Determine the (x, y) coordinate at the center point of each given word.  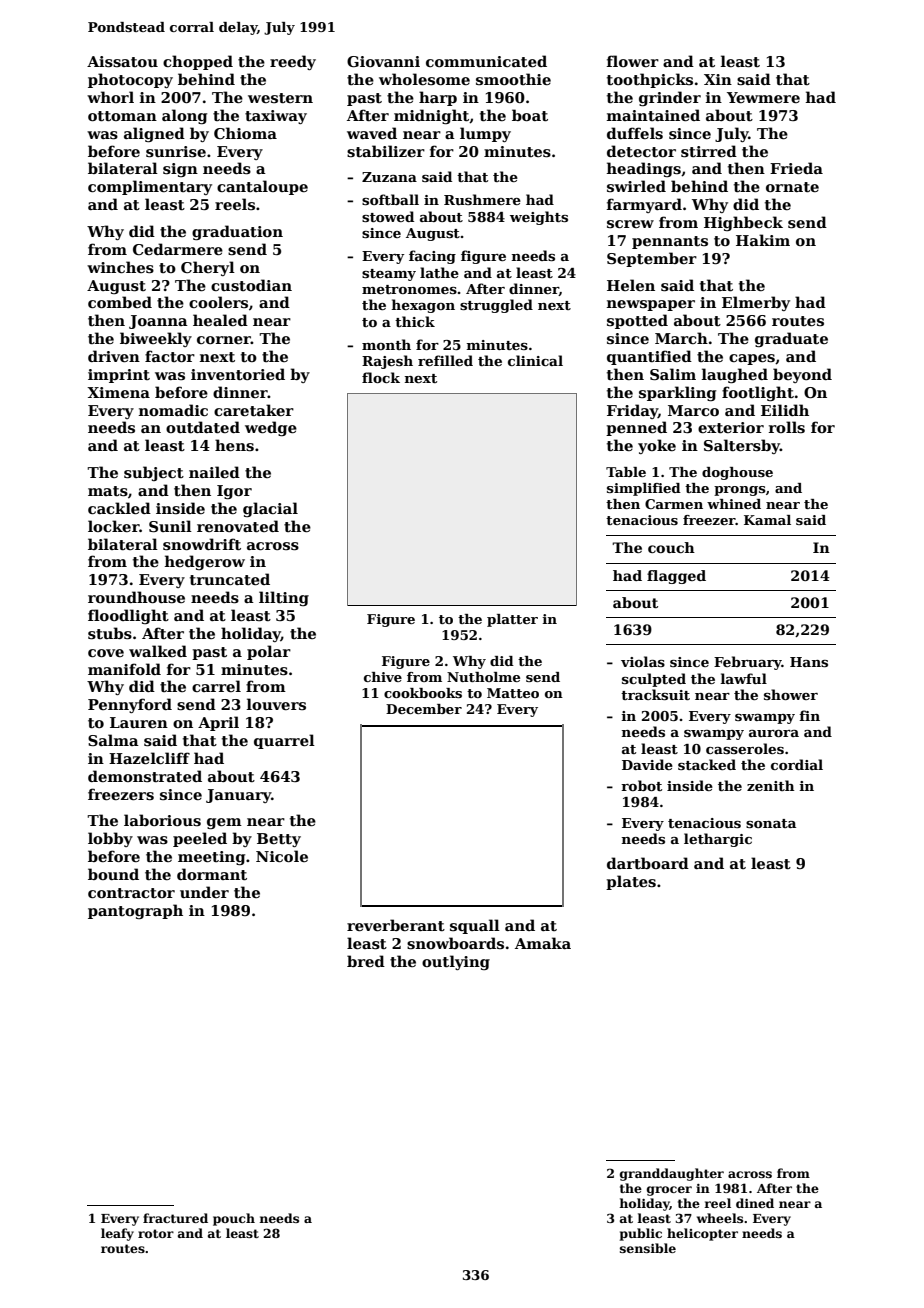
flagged (676, 577)
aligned (154, 134)
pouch (234, 1219)
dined (755, 1203)
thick (415, 321)
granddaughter (672, 1174)
